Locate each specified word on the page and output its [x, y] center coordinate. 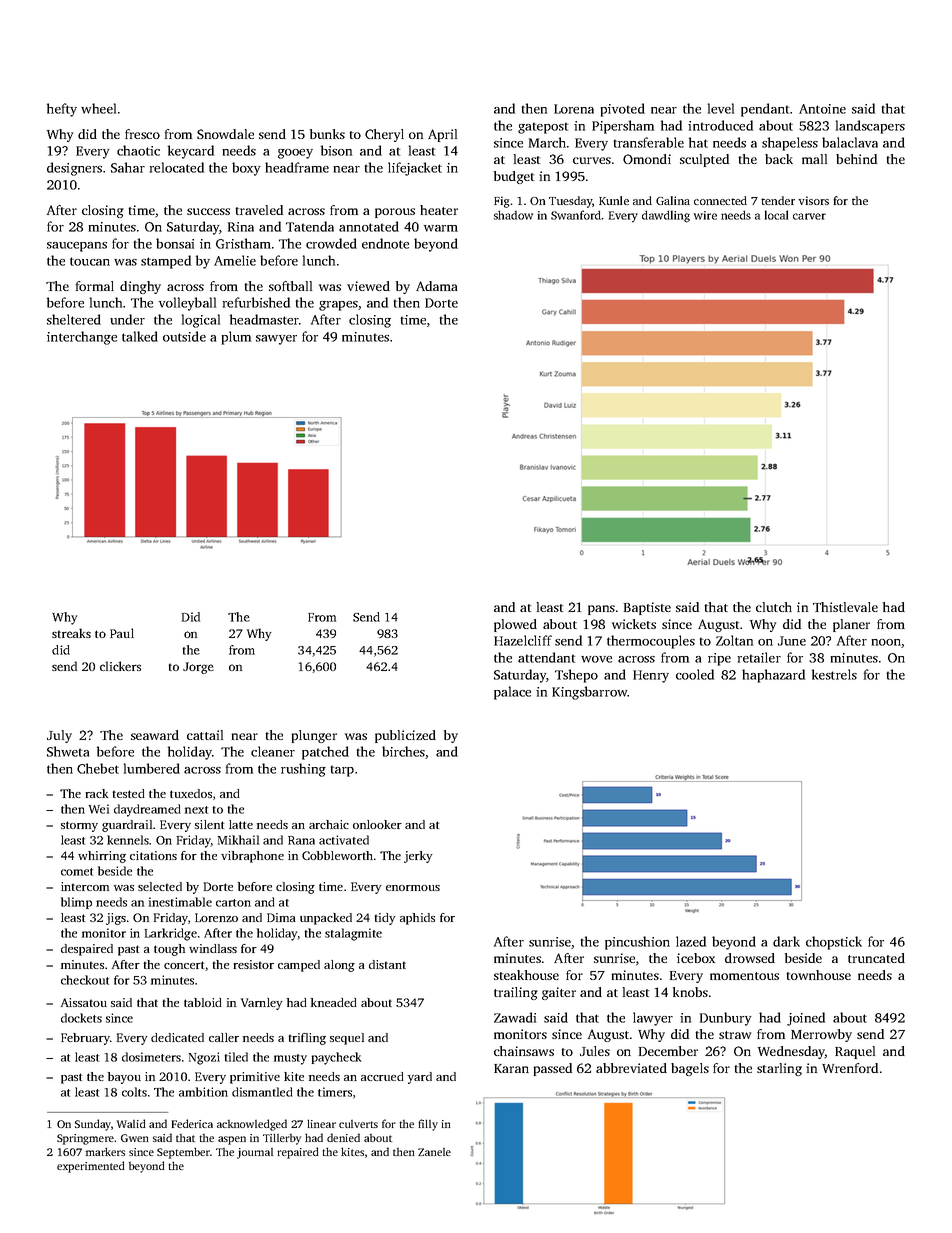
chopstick [834, 943]
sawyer [276, 340]
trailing [516, 993]
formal [95, 286]
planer [851, 625]
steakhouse [526, 975]
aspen [232, 1140]
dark [786, 941]
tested [129, 793]
